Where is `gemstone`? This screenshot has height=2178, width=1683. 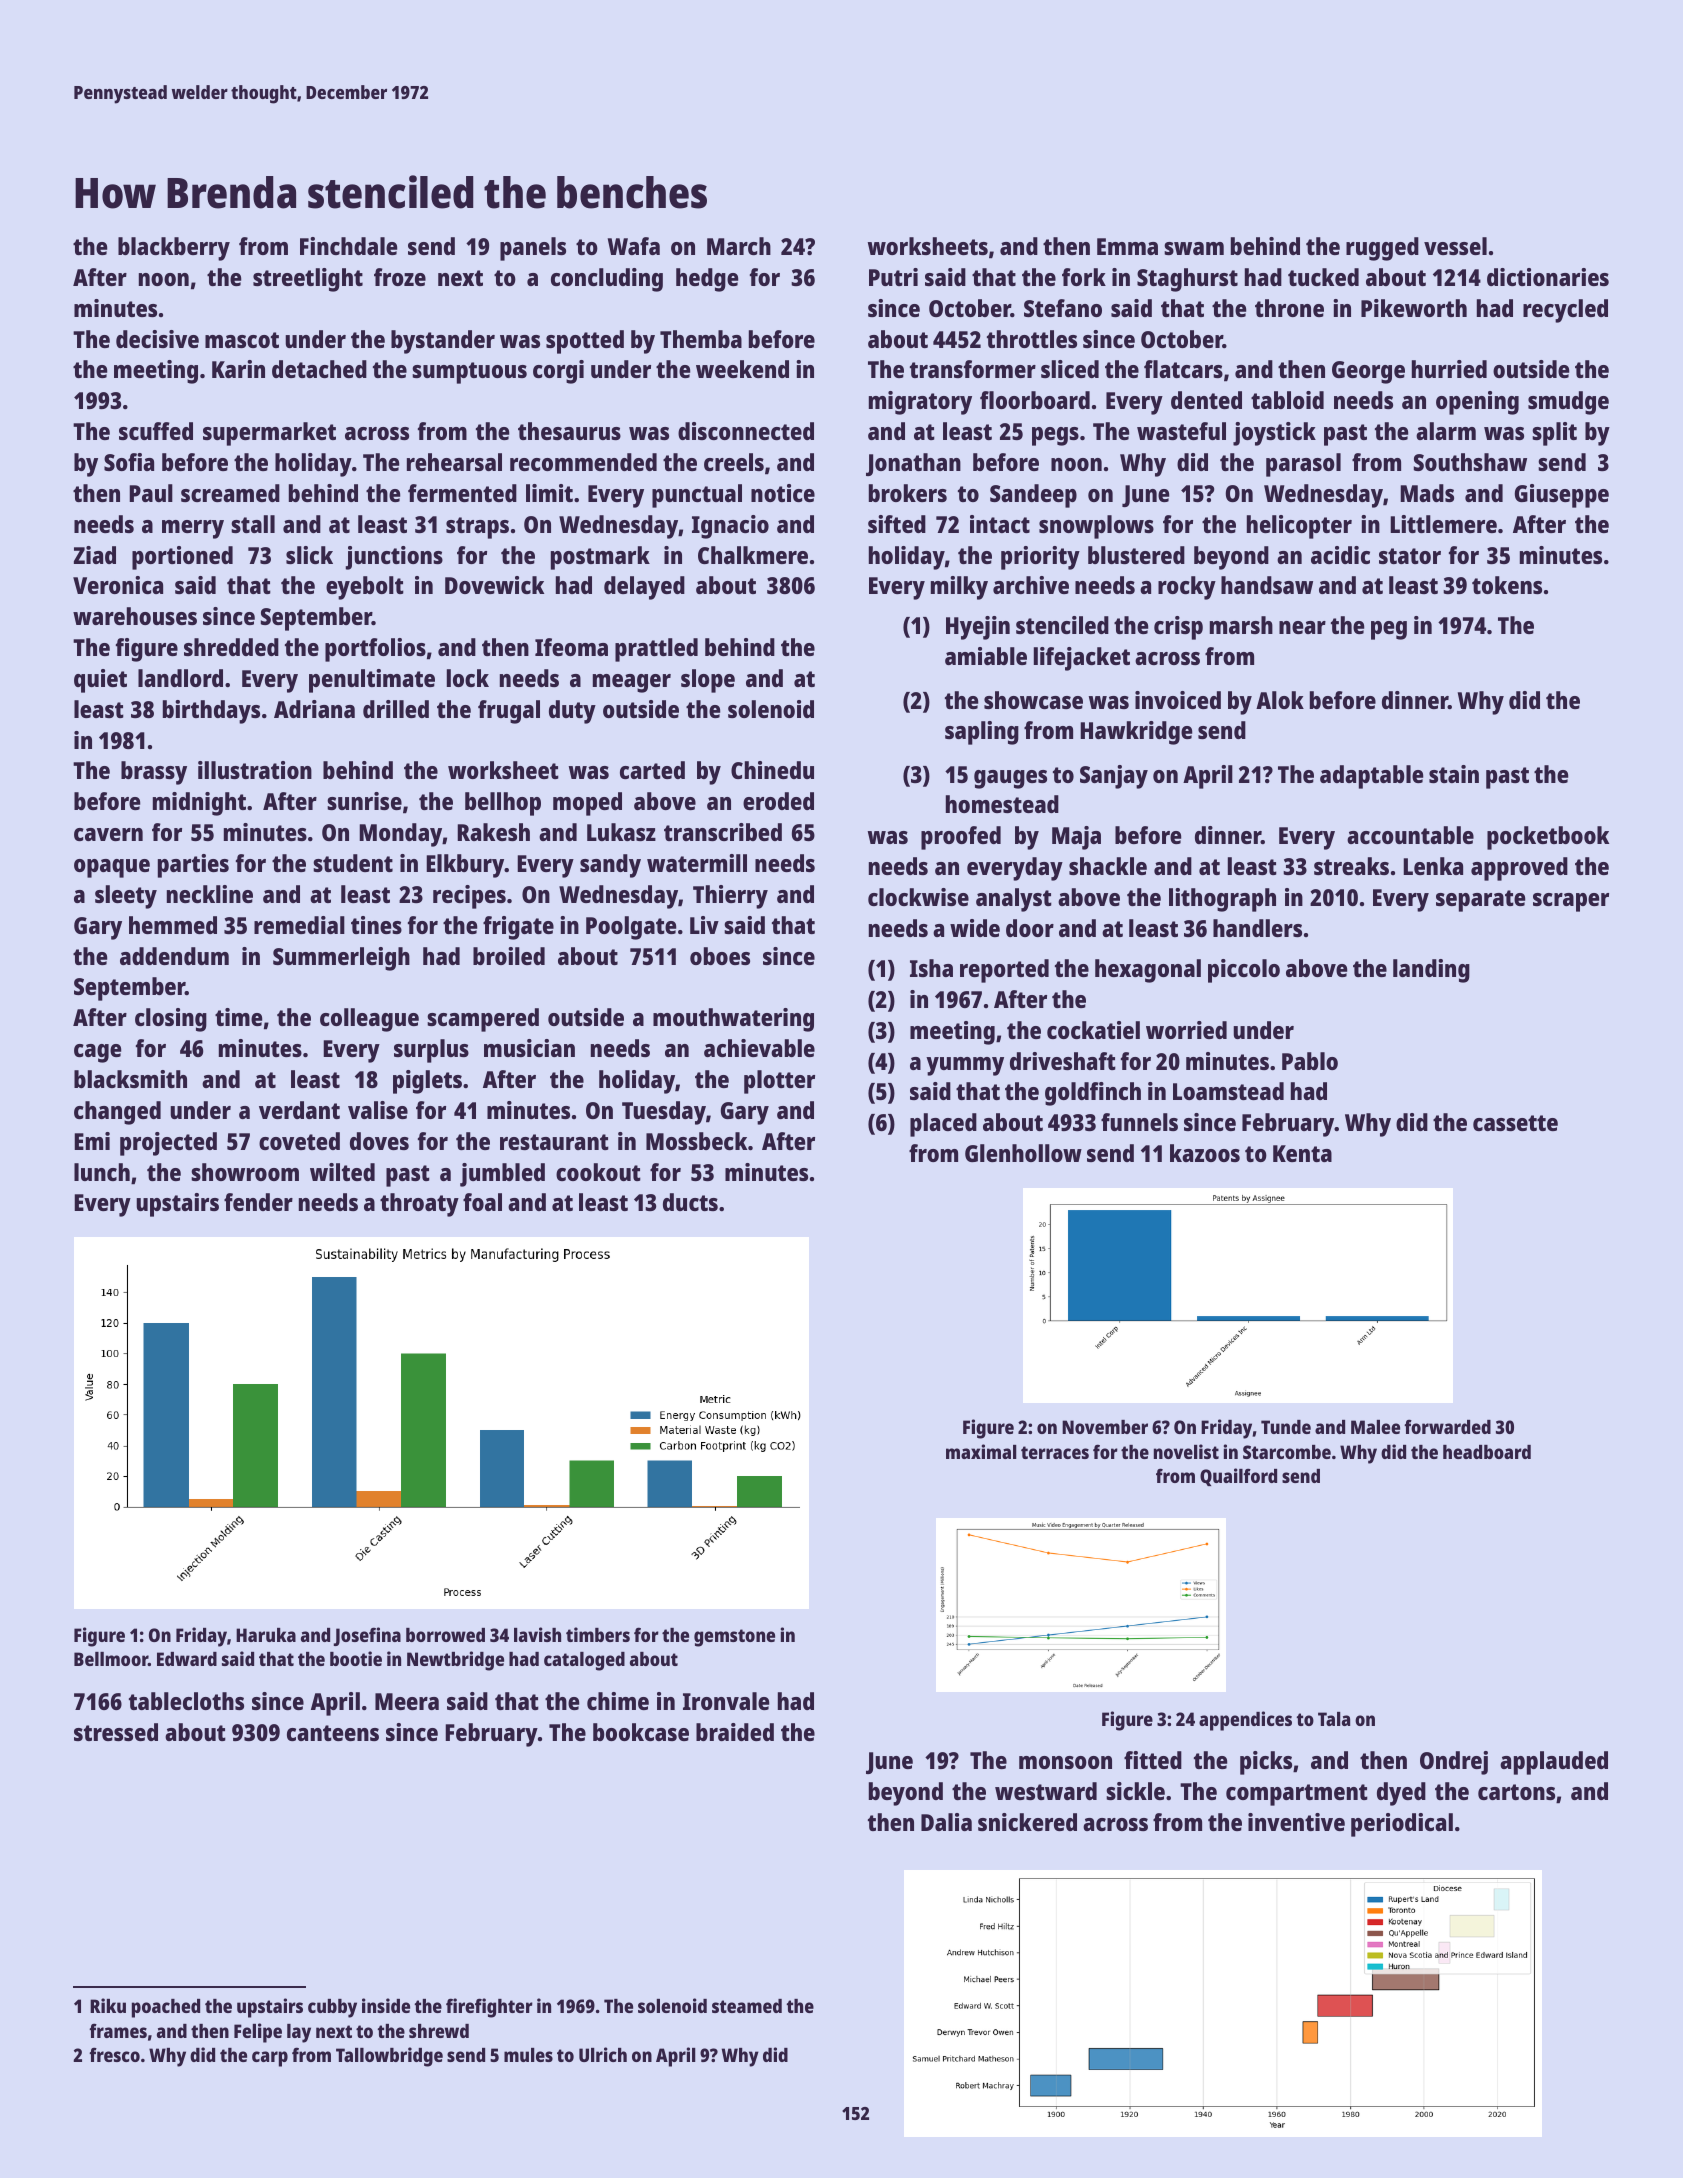
gemstone is located at coordinates (734, 1638).
